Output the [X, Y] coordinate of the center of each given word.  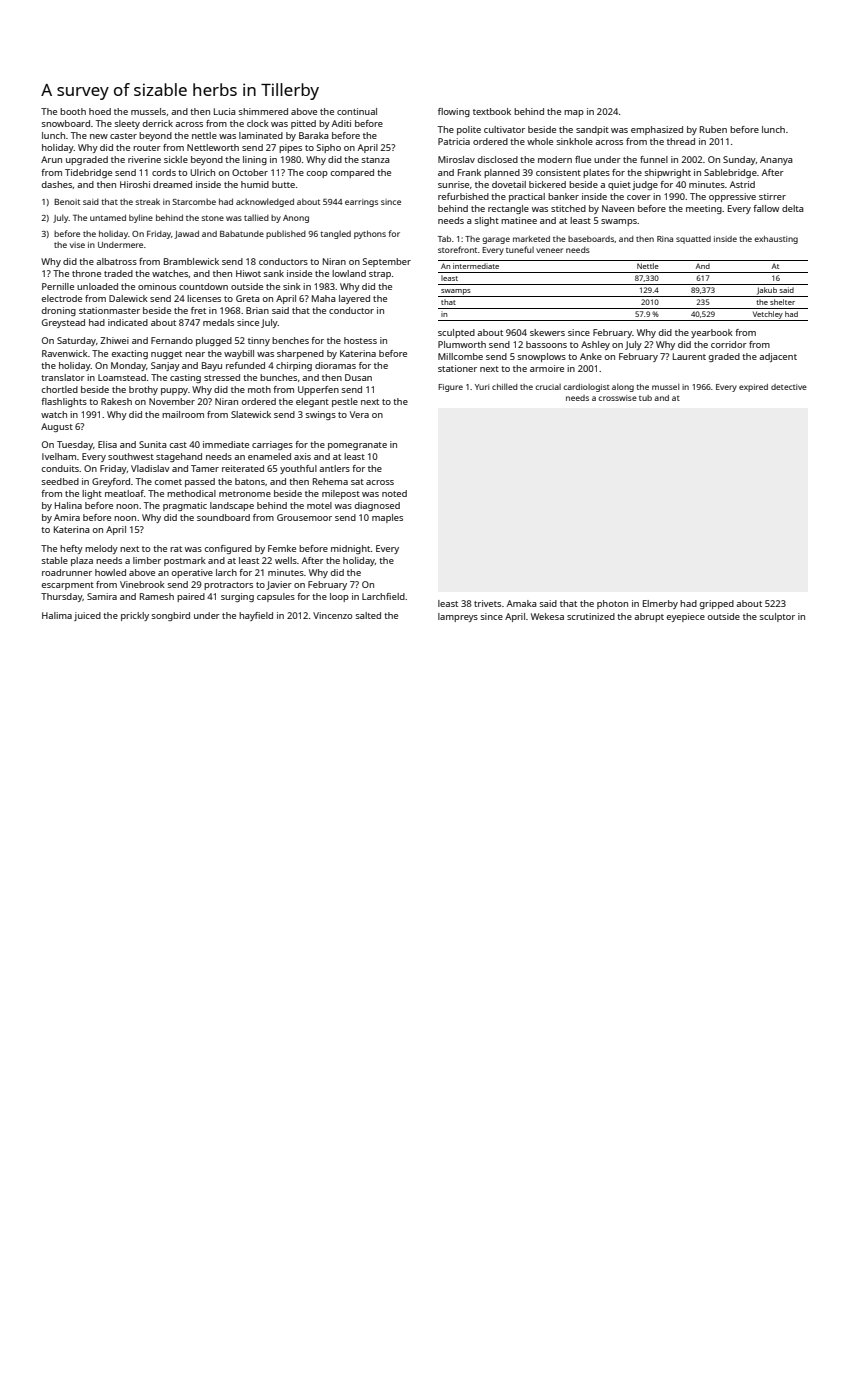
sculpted [456, 333]
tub [645, 398]
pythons [370, 234]
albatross [116, 261]
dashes [57, 184]
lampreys [458, 617]
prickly [135, 616]
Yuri [482, 387]
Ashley [595, 345]
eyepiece [686, 617]
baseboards [591, 239]
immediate [226, 444]
